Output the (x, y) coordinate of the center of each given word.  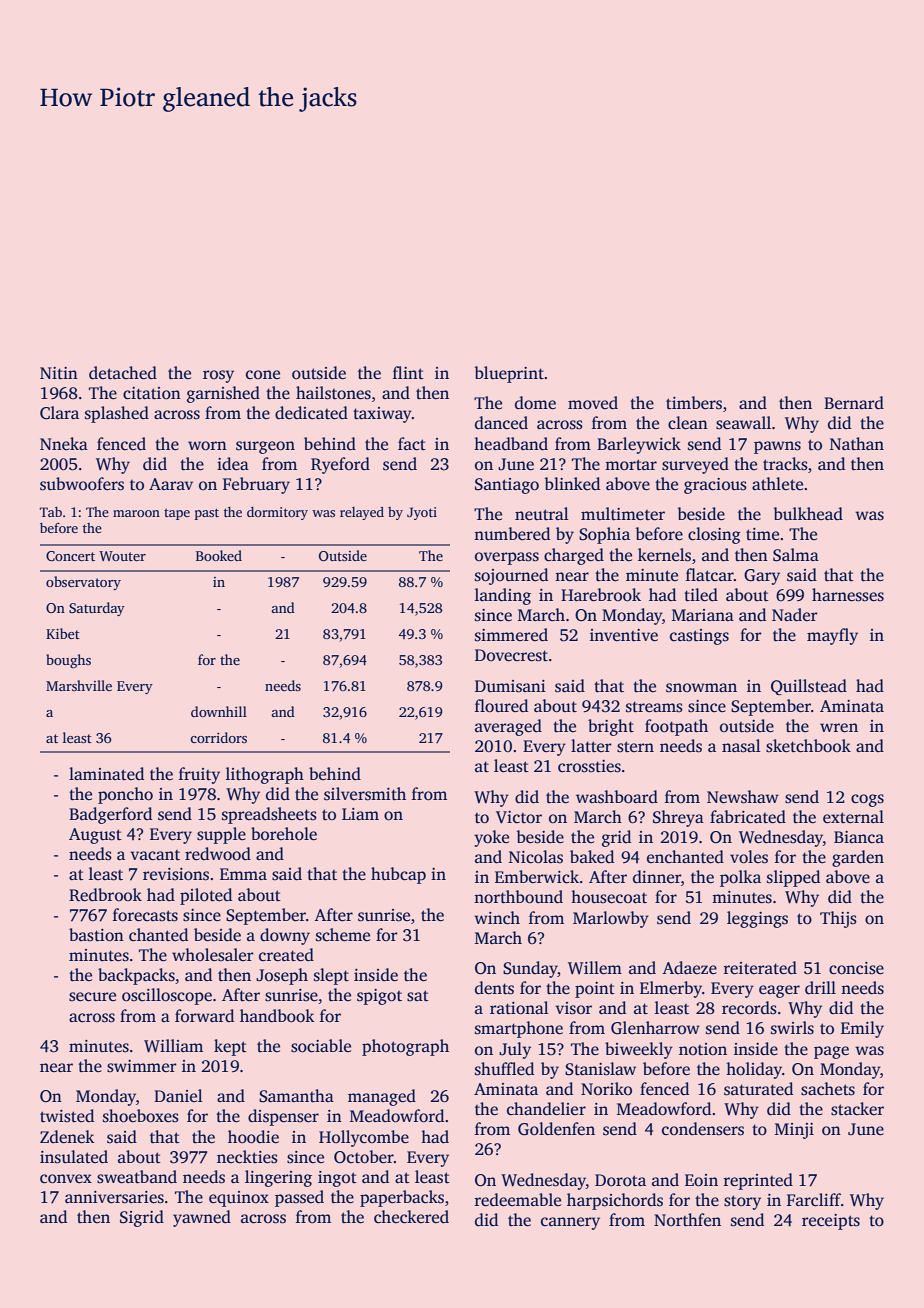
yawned (202, 1218)
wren (839, 728)
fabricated (748, 817)
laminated (106, 774)
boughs (68, 661)
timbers (694, 403)
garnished (223, 394)
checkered (411, 1217)
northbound (518, 897)
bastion (96, 935)
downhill (219, 711)
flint (408, 372)
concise (856, 968)
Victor (519, 817)
